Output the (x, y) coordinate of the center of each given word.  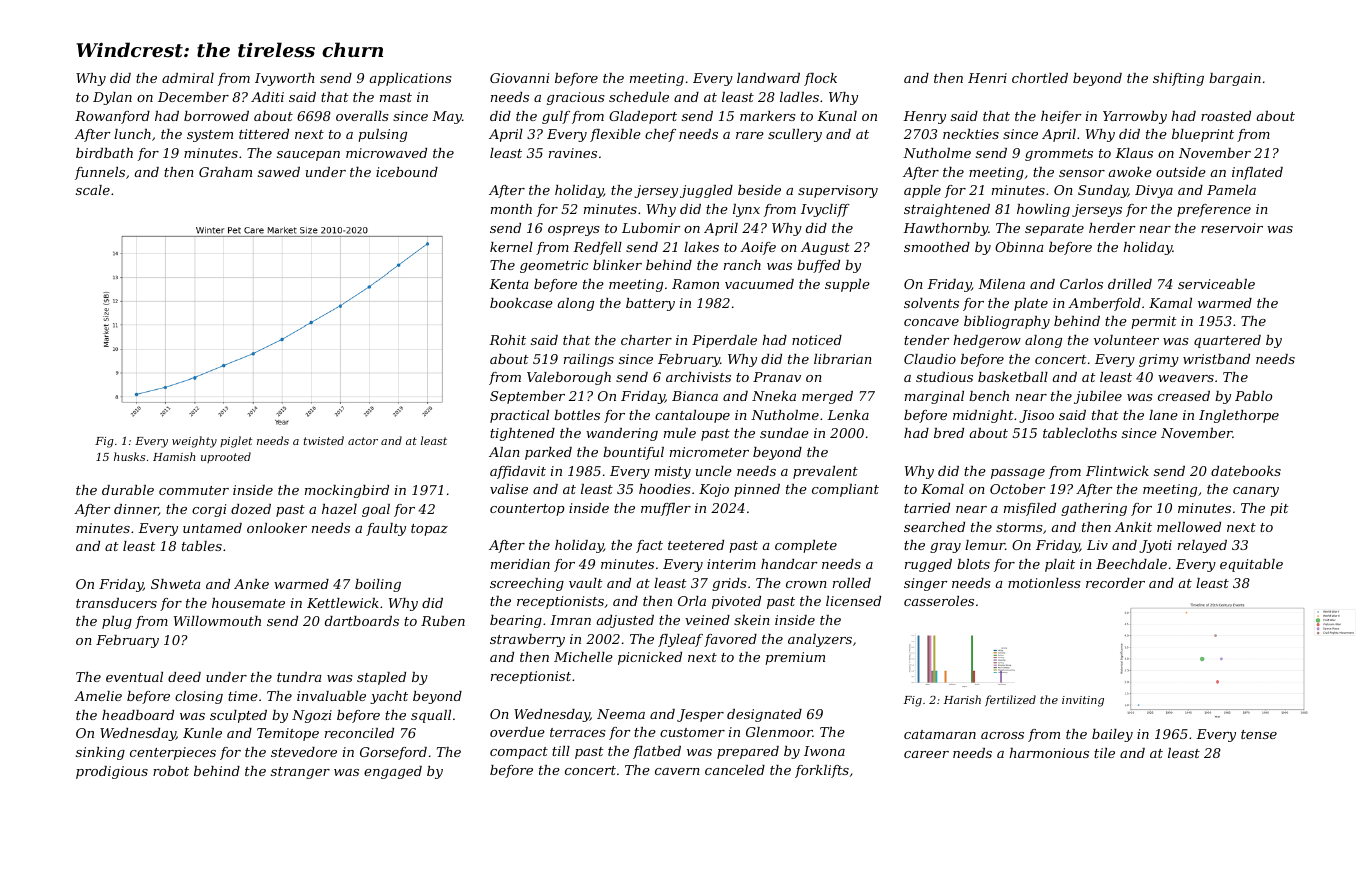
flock (820, 79)
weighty (194, 442)
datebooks (1246, 471)
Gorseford (393, 753)
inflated (1257, 173)
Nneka (774, 396)
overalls (362, 116)
